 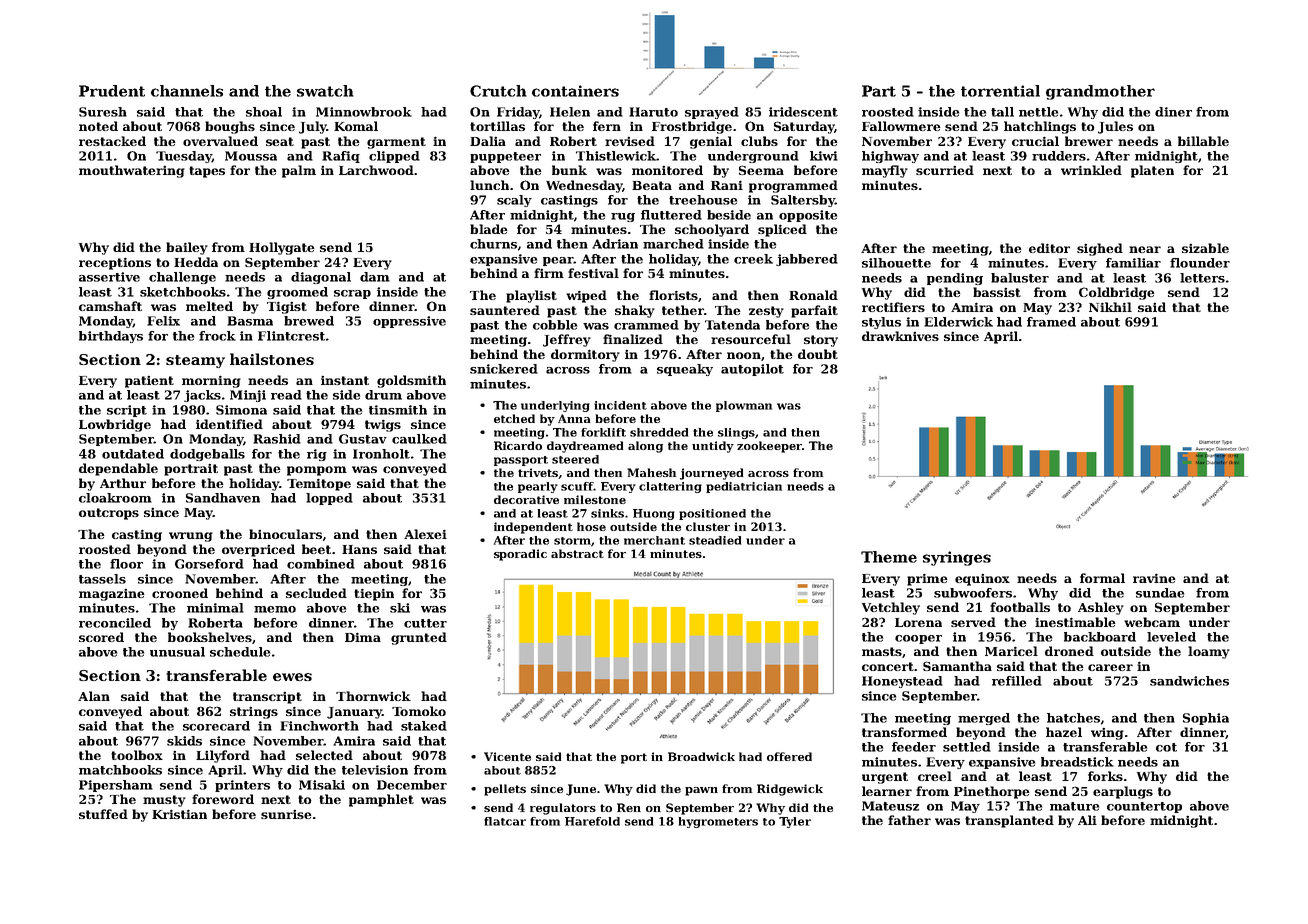 I want to click on torrential, so click(x=1000, y=91).
